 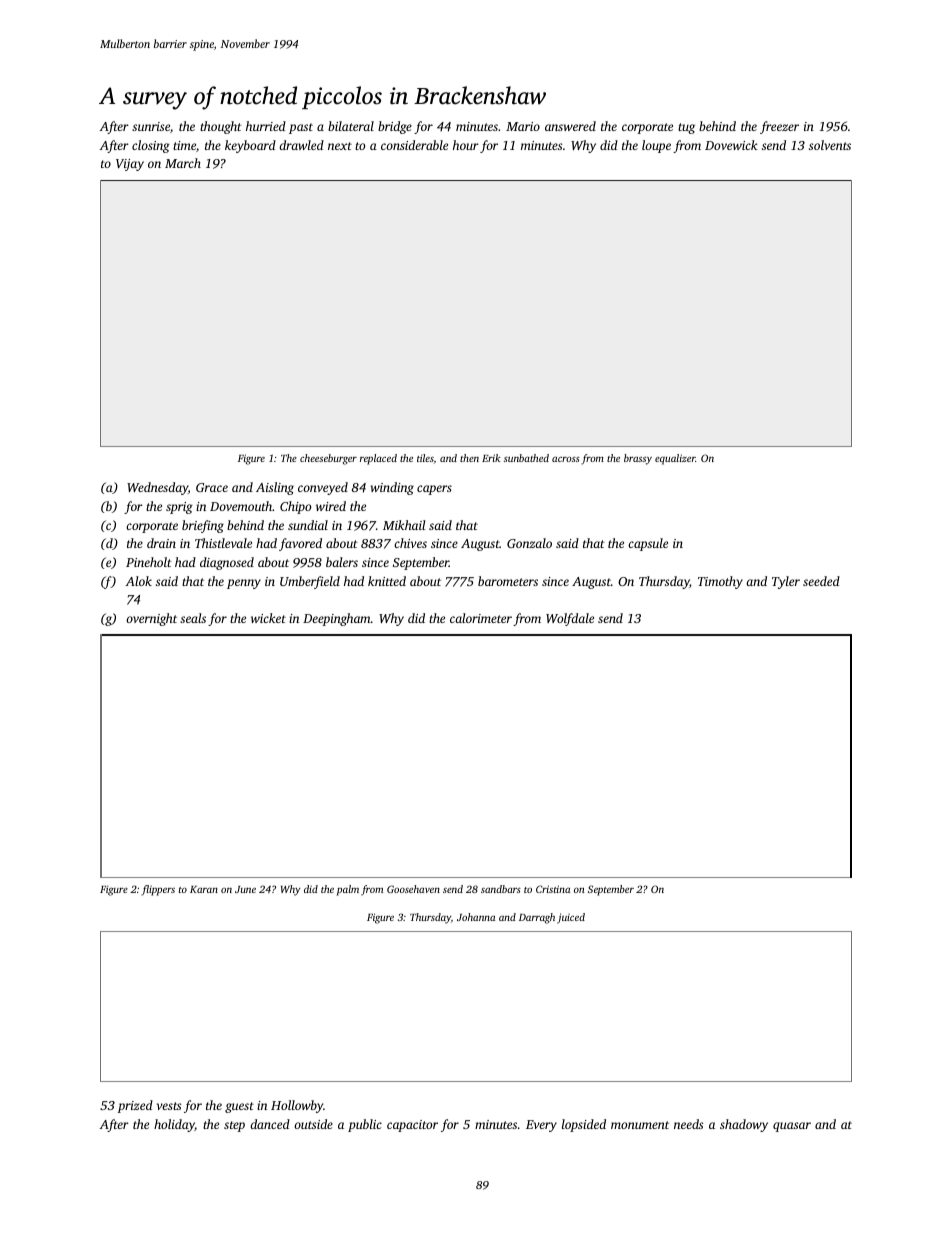 I want to click on Mario, so click(x=523, y=126).
